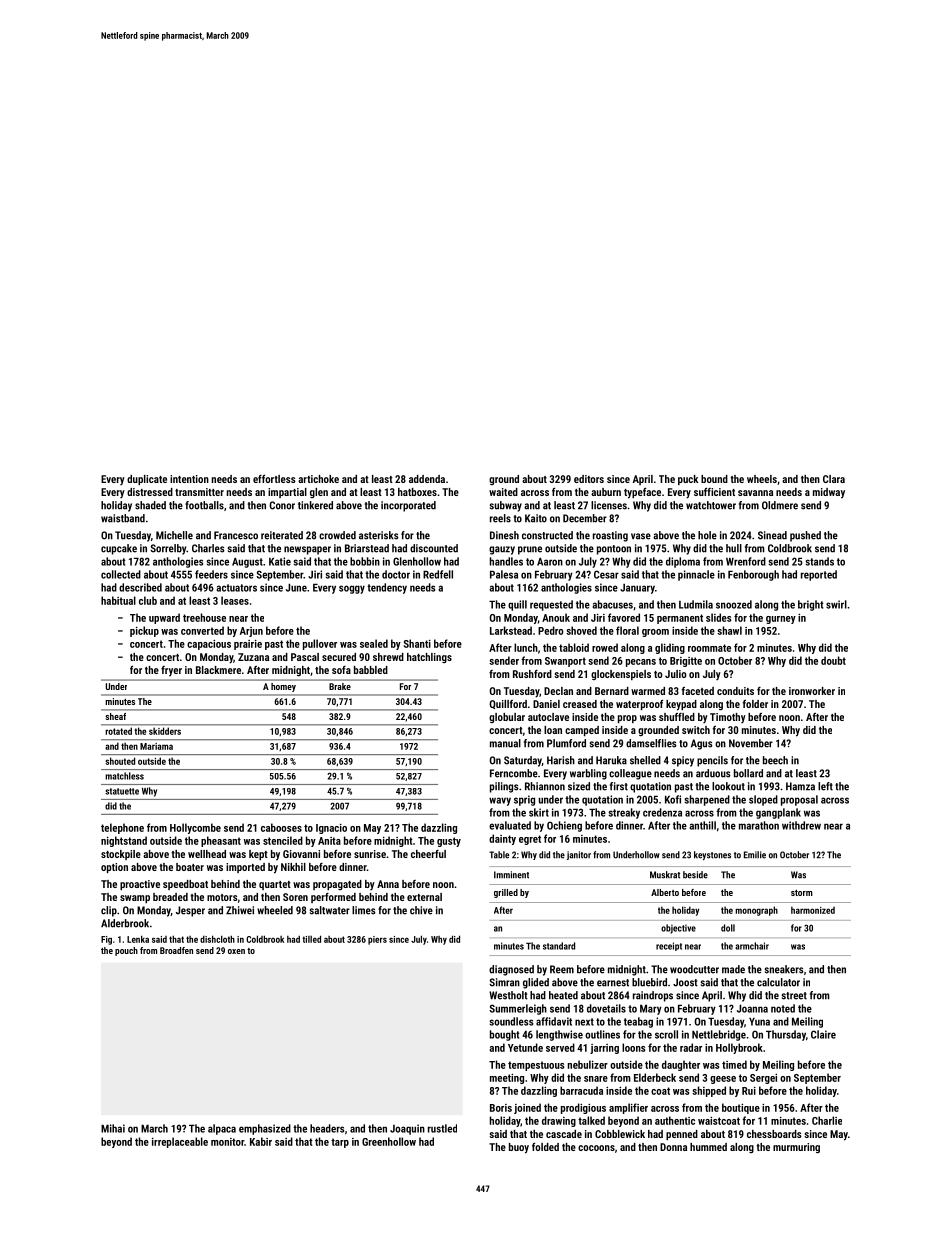 The image size is (952, 1233). I want to click on constructed, so click(547, 535).
